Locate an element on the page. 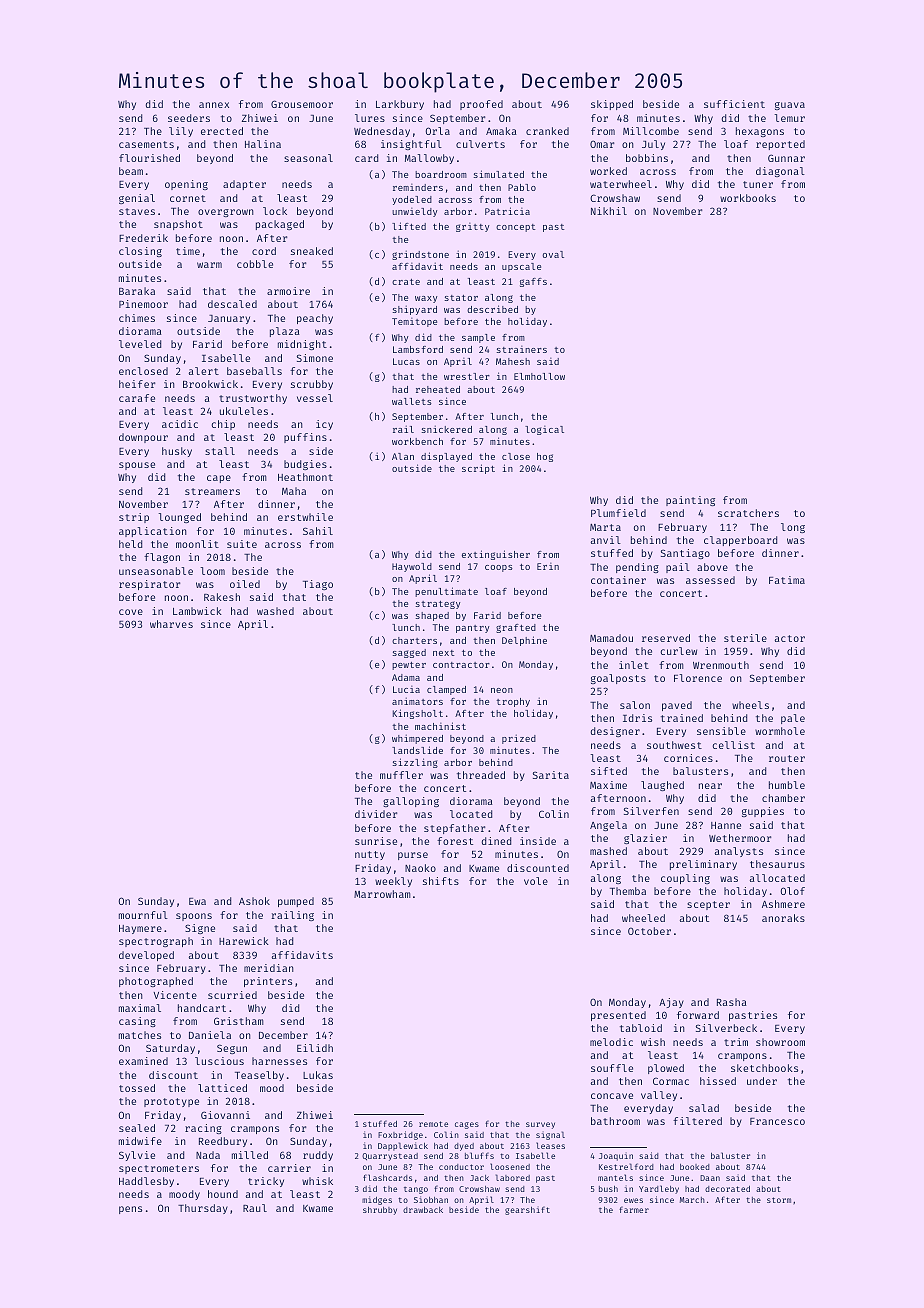 Image resolution: width=924 pixels, height=1308 pixels. Larkbury is located at coordinates (400, 105).
